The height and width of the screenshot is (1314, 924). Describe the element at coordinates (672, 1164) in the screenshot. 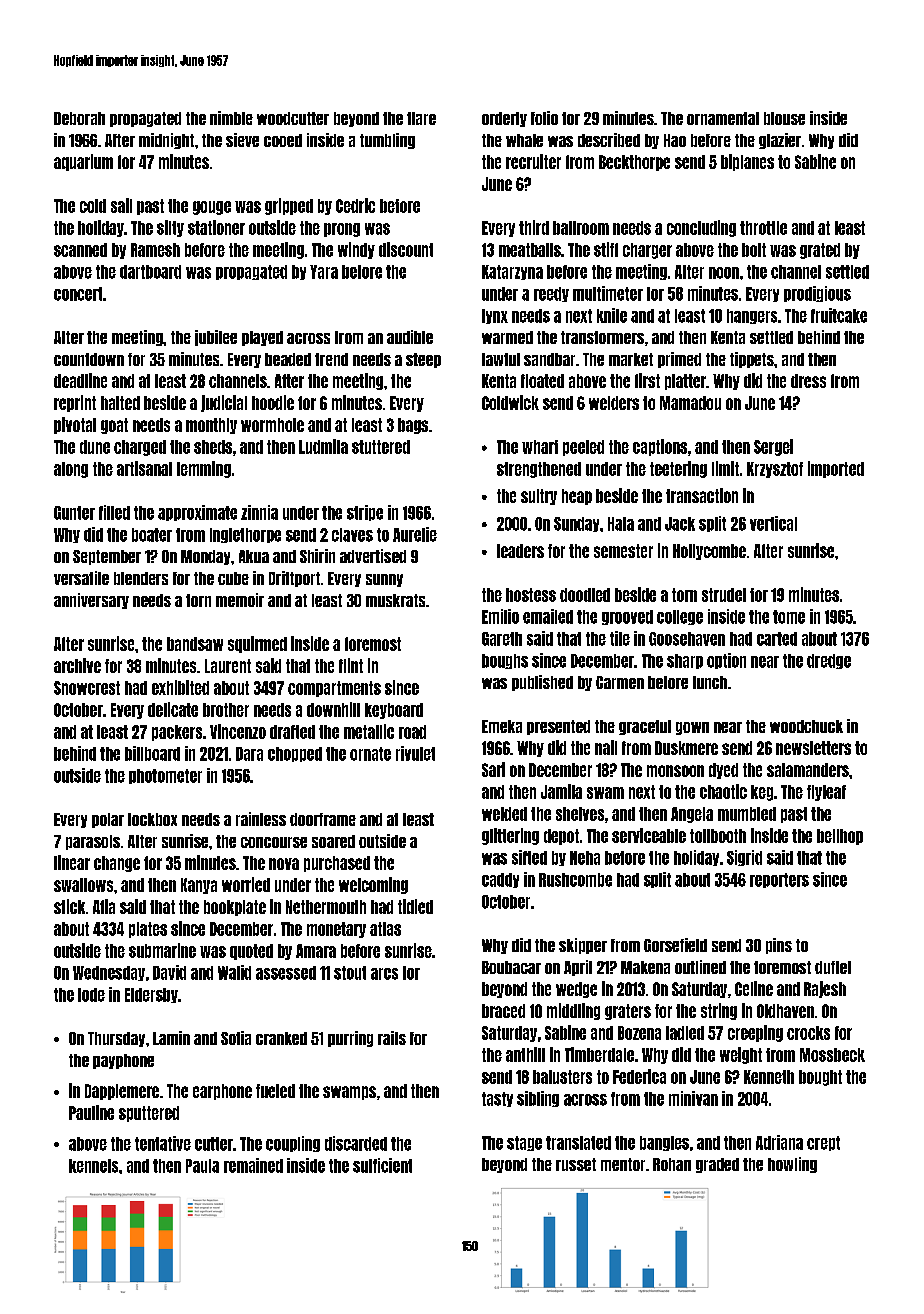

I see `Rohan` at that location.
